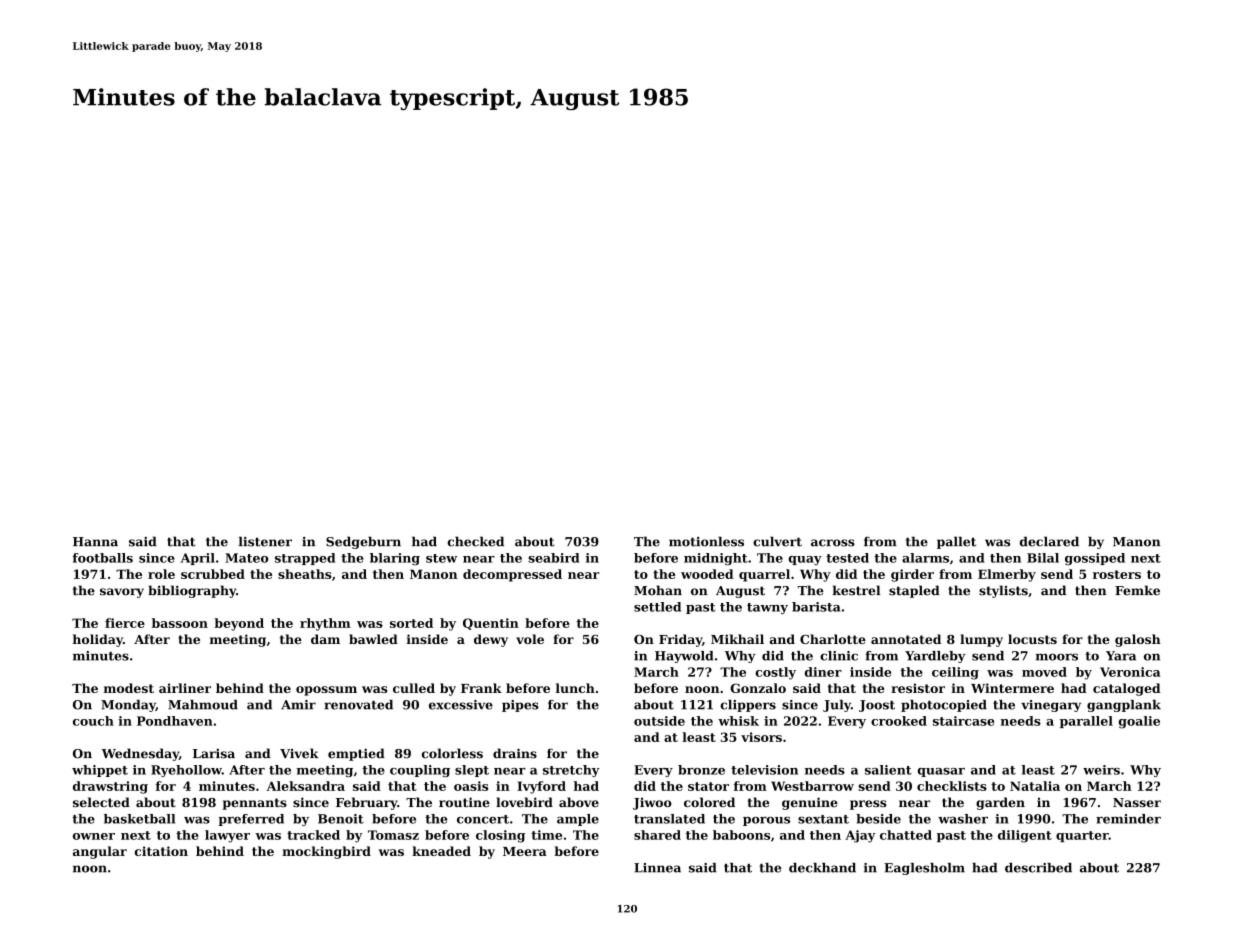 This screenshot has width=1233, height=952. What do you see at coordinates (912, 575) in the screenshot?
I see `girder` at bounding box center [912, 575].
